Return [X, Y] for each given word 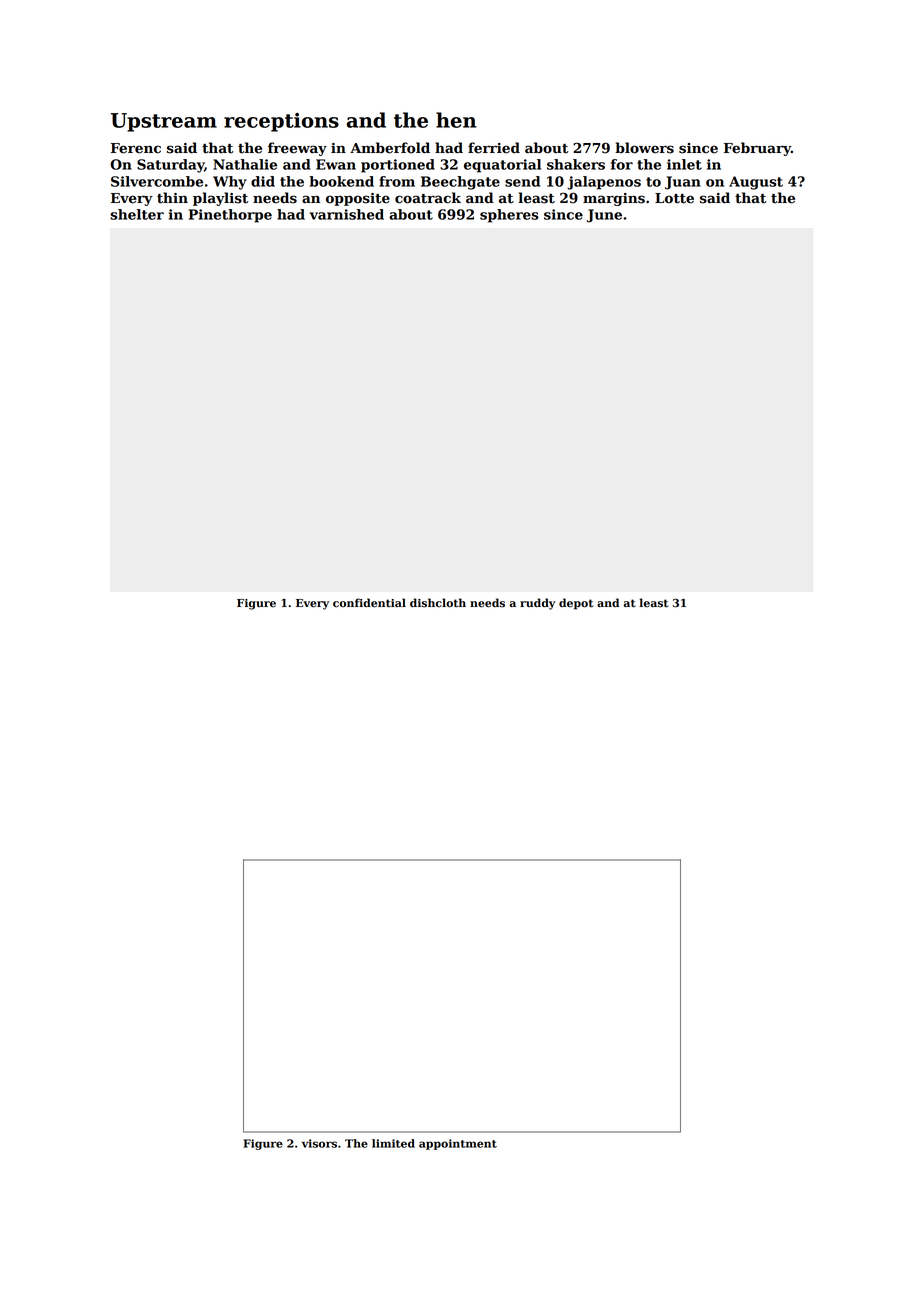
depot [576, 604]
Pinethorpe [230, 216]
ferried [494, 148]
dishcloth [438, 603]
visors [319, 1143]
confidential [369, 603]
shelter [137, 214]
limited [393, 1143]
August [756, 183]
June [604, 216]
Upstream [164, 122]
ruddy [537, 604]
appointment [458, 1144]
